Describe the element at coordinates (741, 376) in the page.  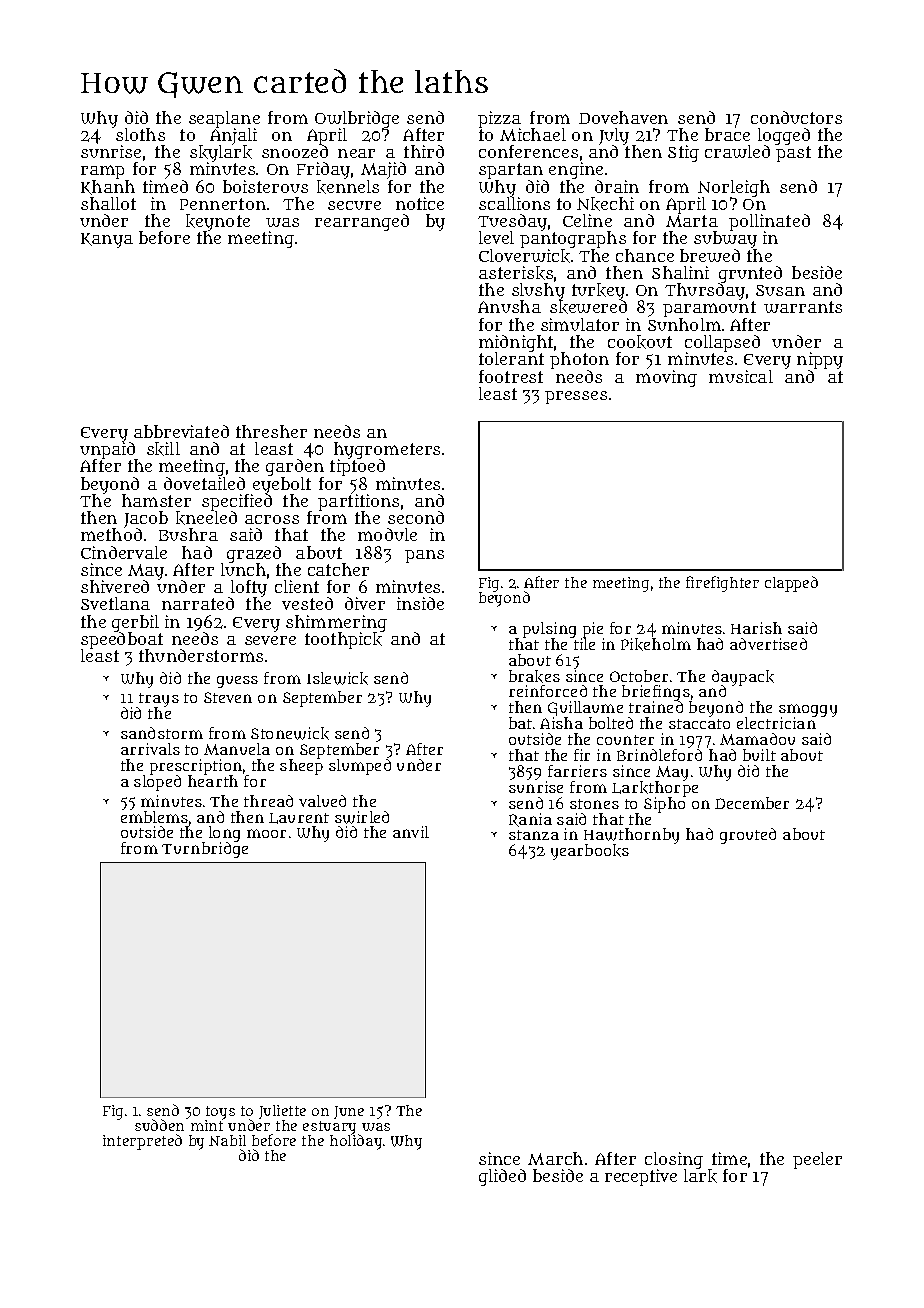
I see `musical` at that location.
